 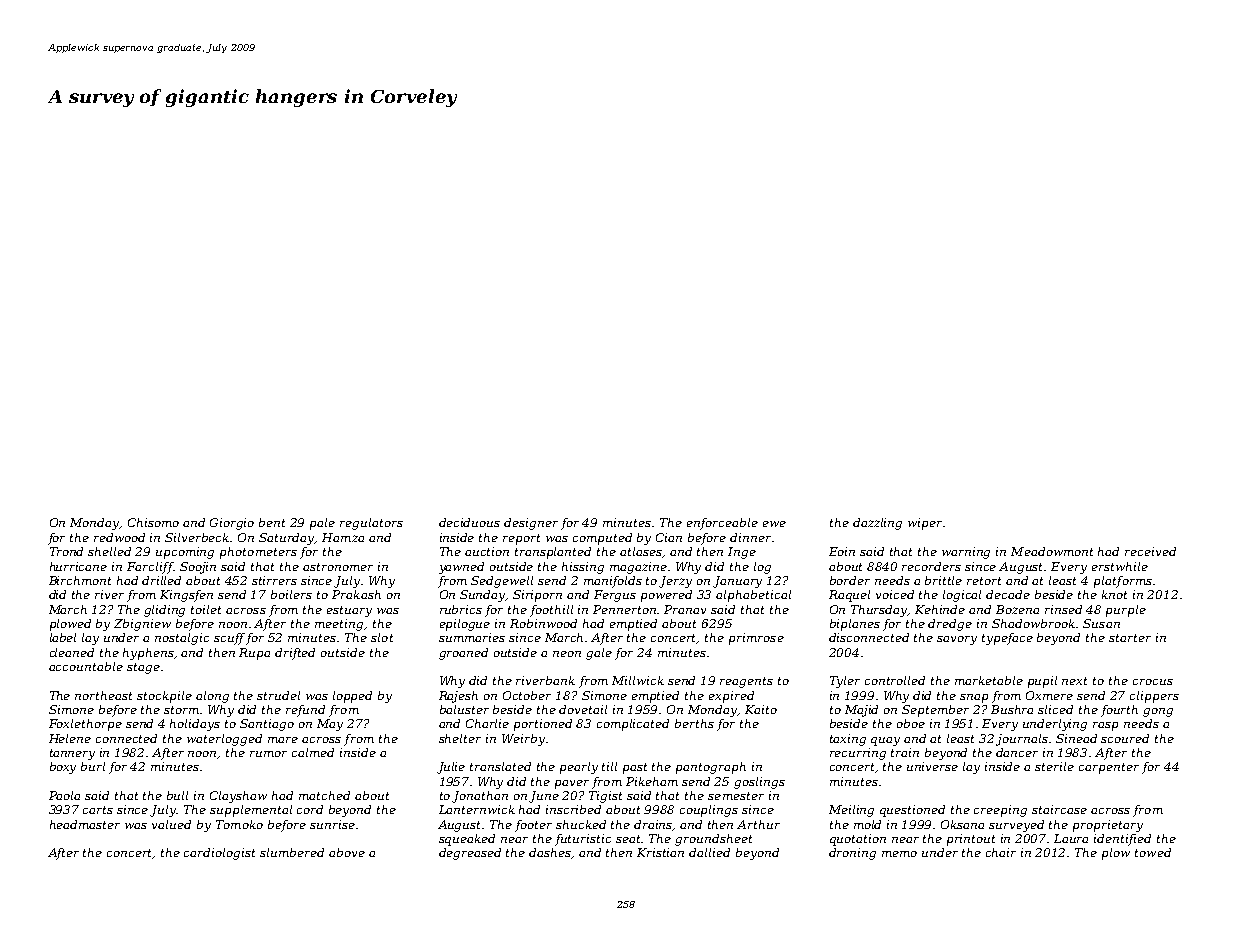 I want to click on wiper, so click(x=925, y=524).
